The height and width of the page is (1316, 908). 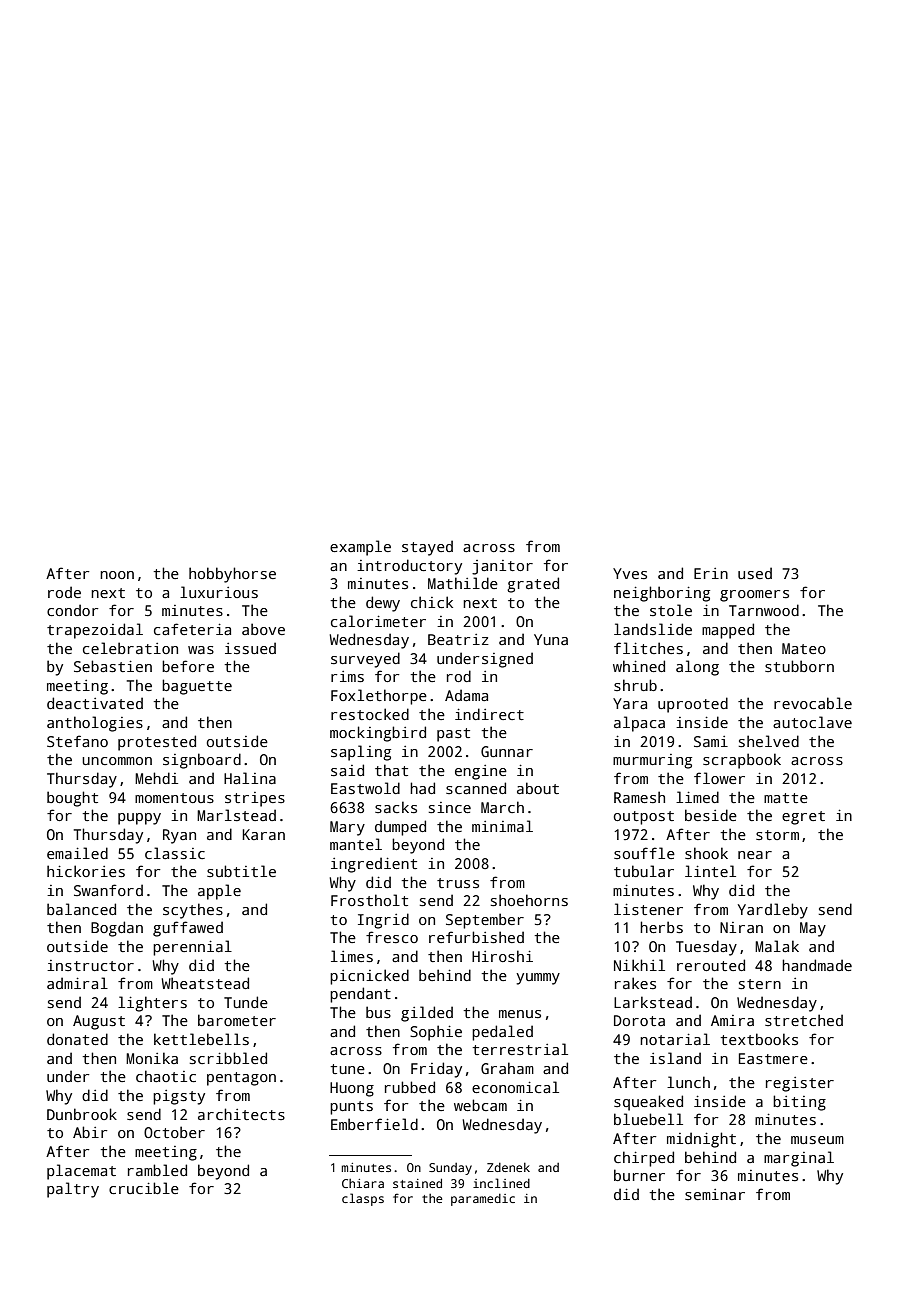 What do you see at coordinates (813, 703) in the page?
I see `revocable` at bounding box center [813, 703].
